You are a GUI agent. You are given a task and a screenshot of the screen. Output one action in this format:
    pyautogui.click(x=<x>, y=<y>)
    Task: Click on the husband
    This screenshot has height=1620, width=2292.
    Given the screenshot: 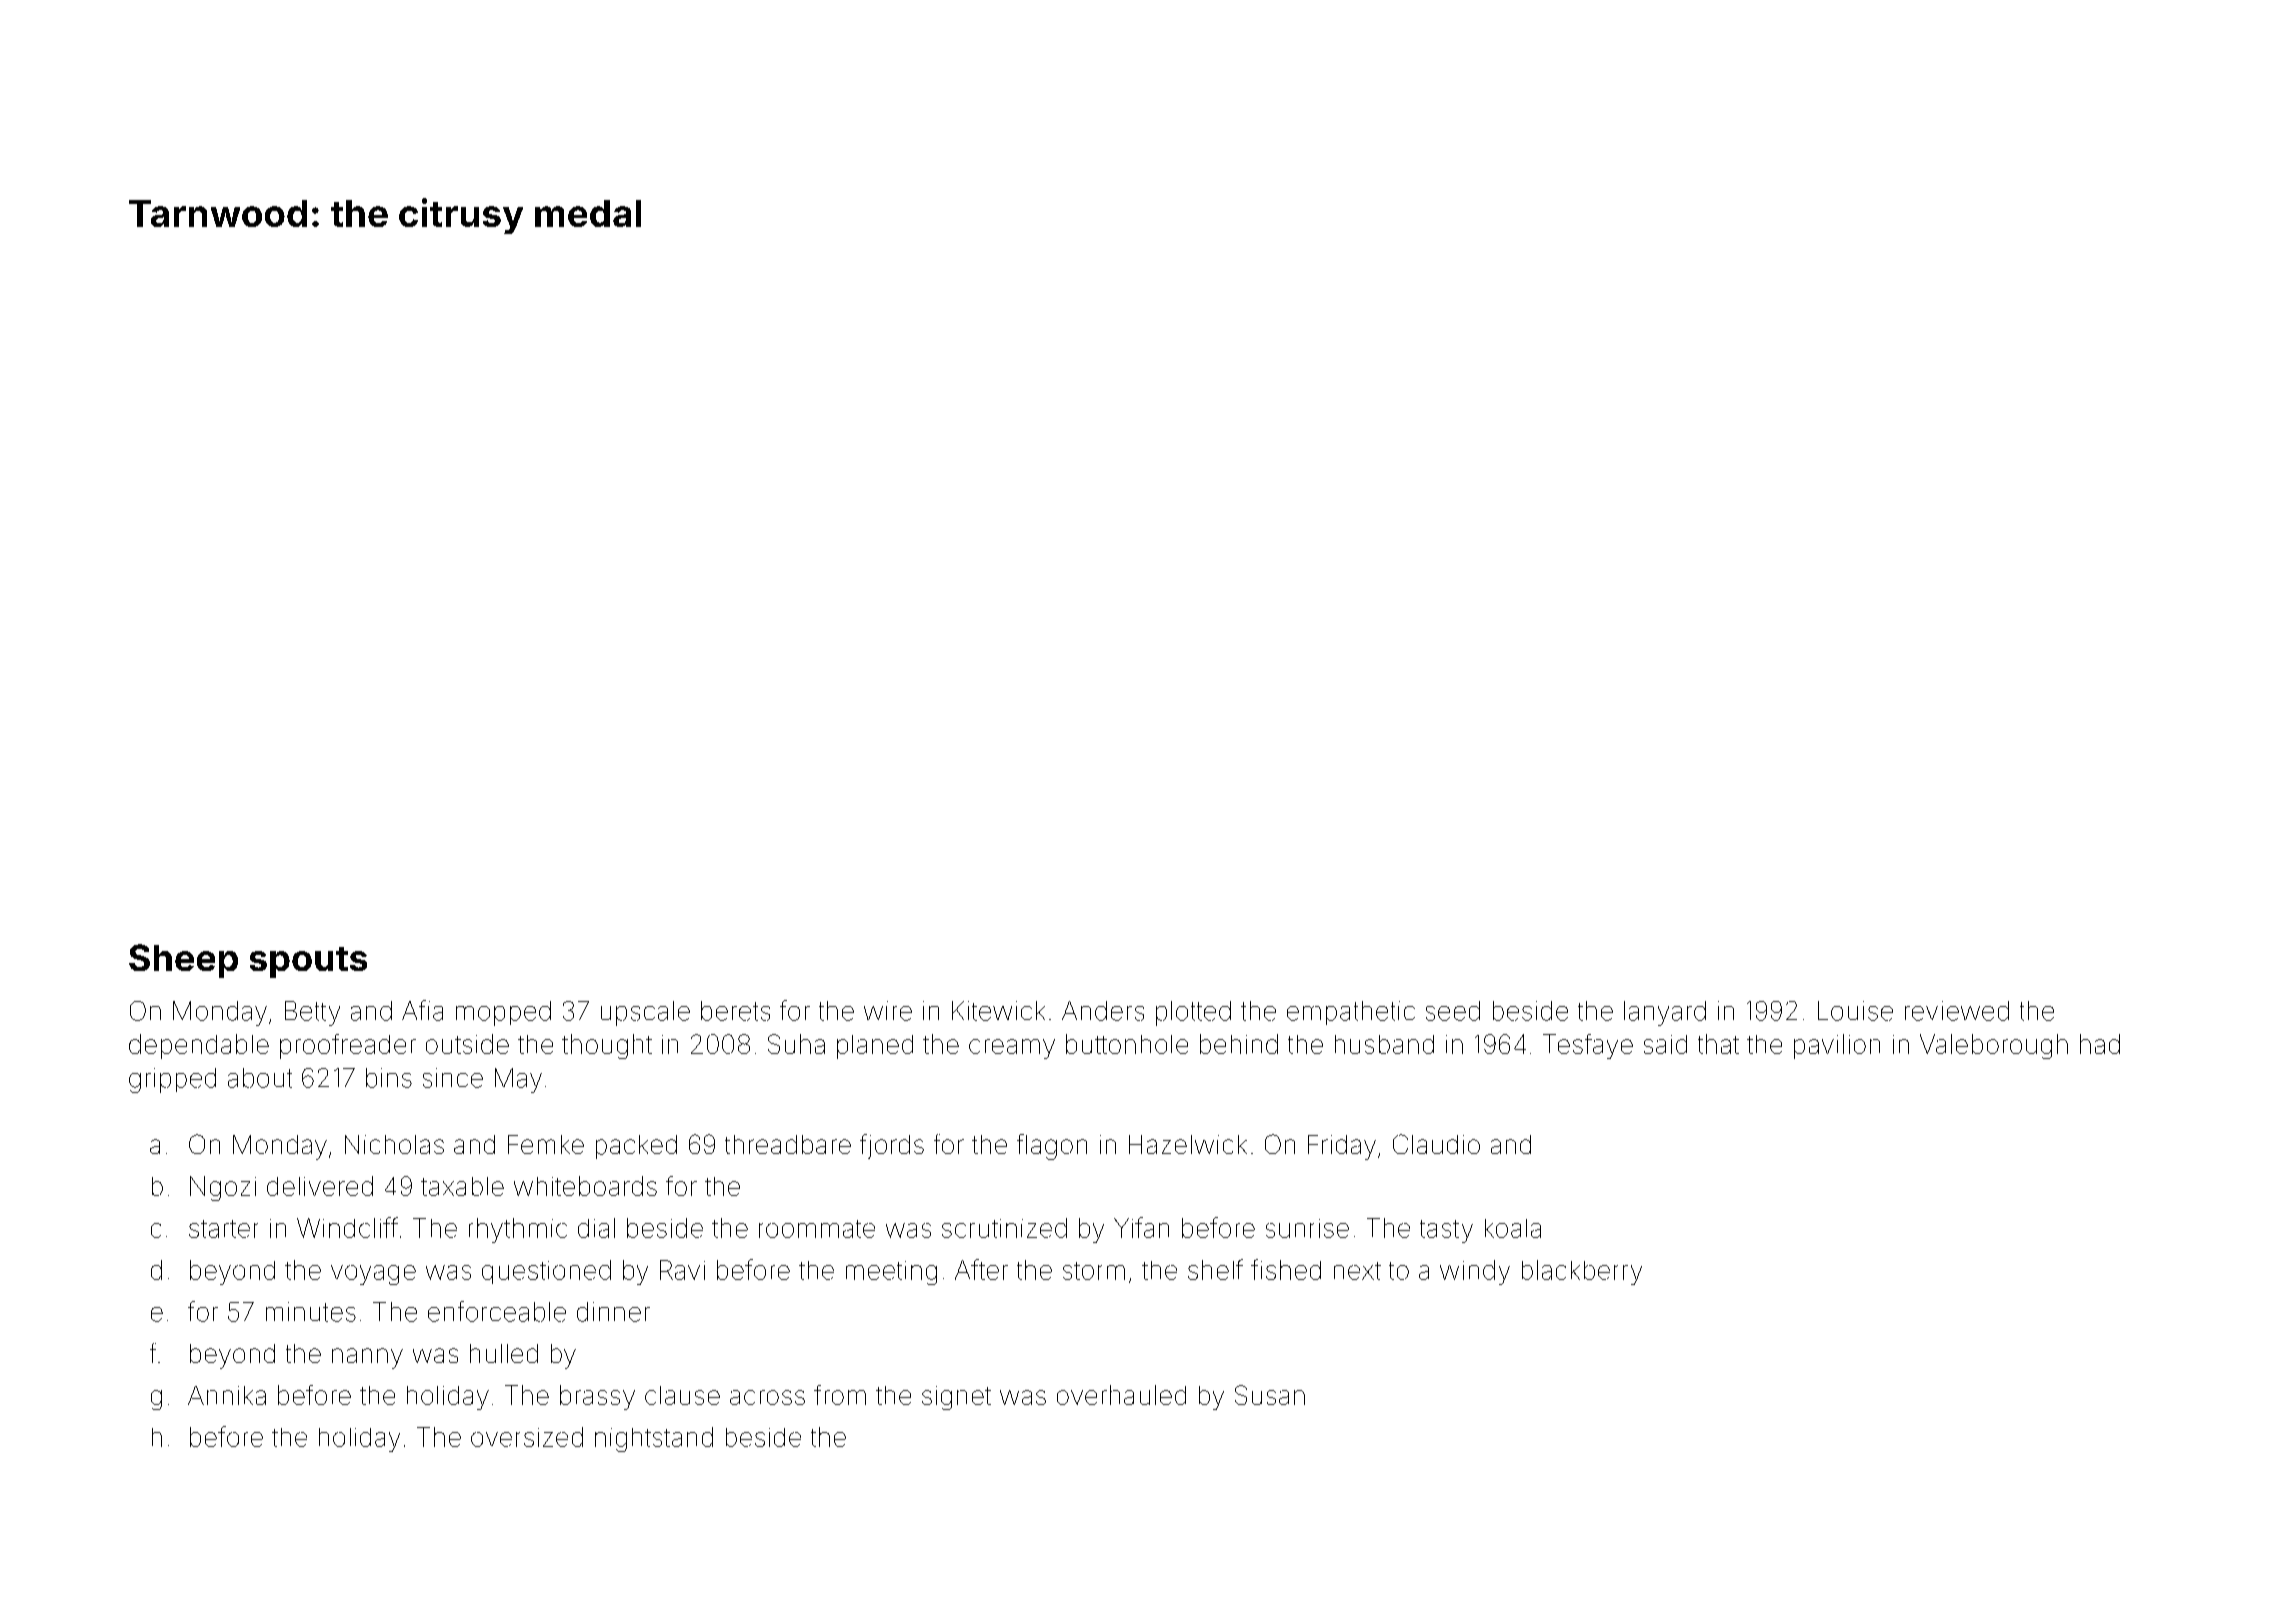 What is the action you would take?
    pyautogui.click(x=1384, y=1044)
